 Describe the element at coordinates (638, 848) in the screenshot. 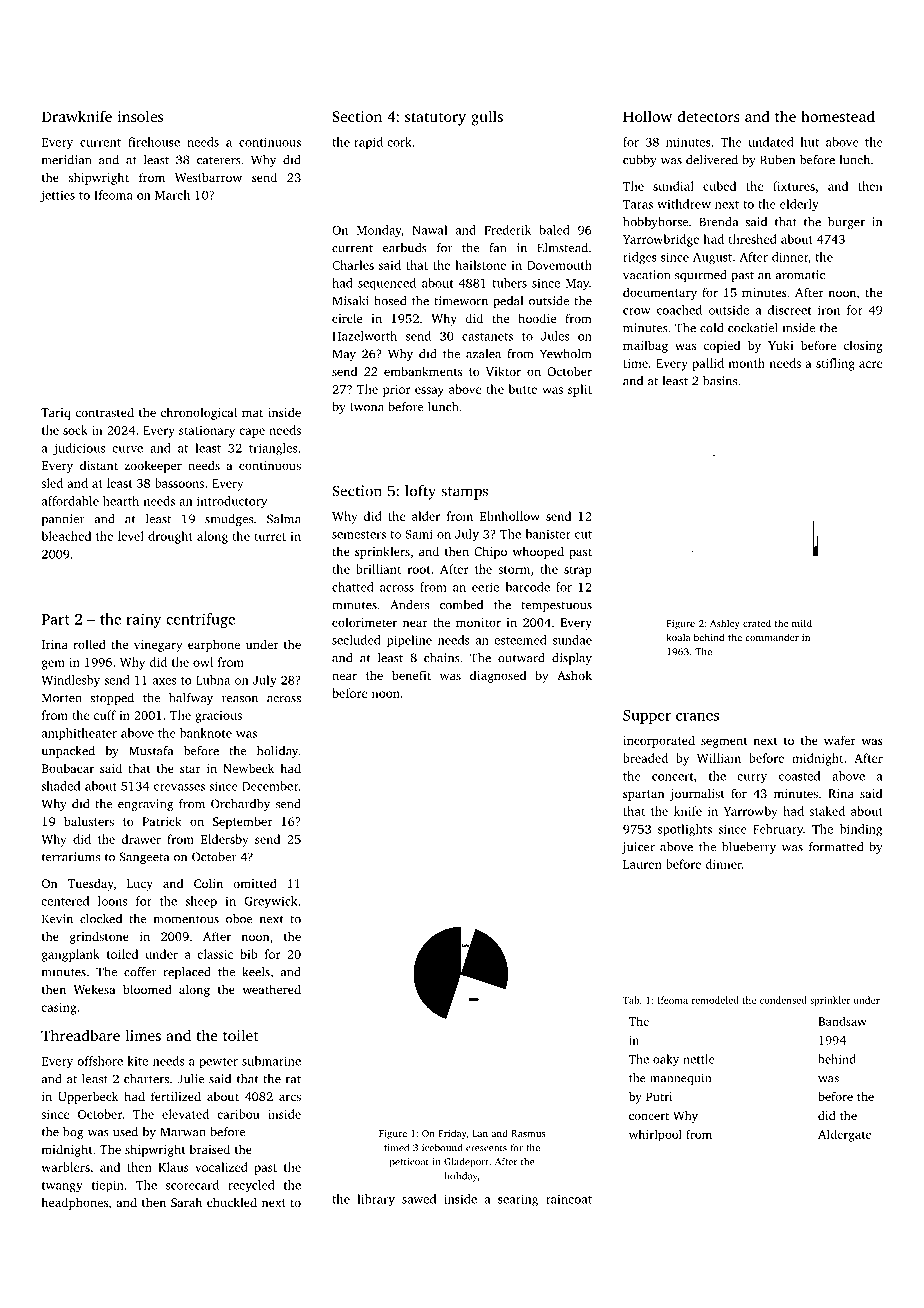

I see `juicer` at that location.
